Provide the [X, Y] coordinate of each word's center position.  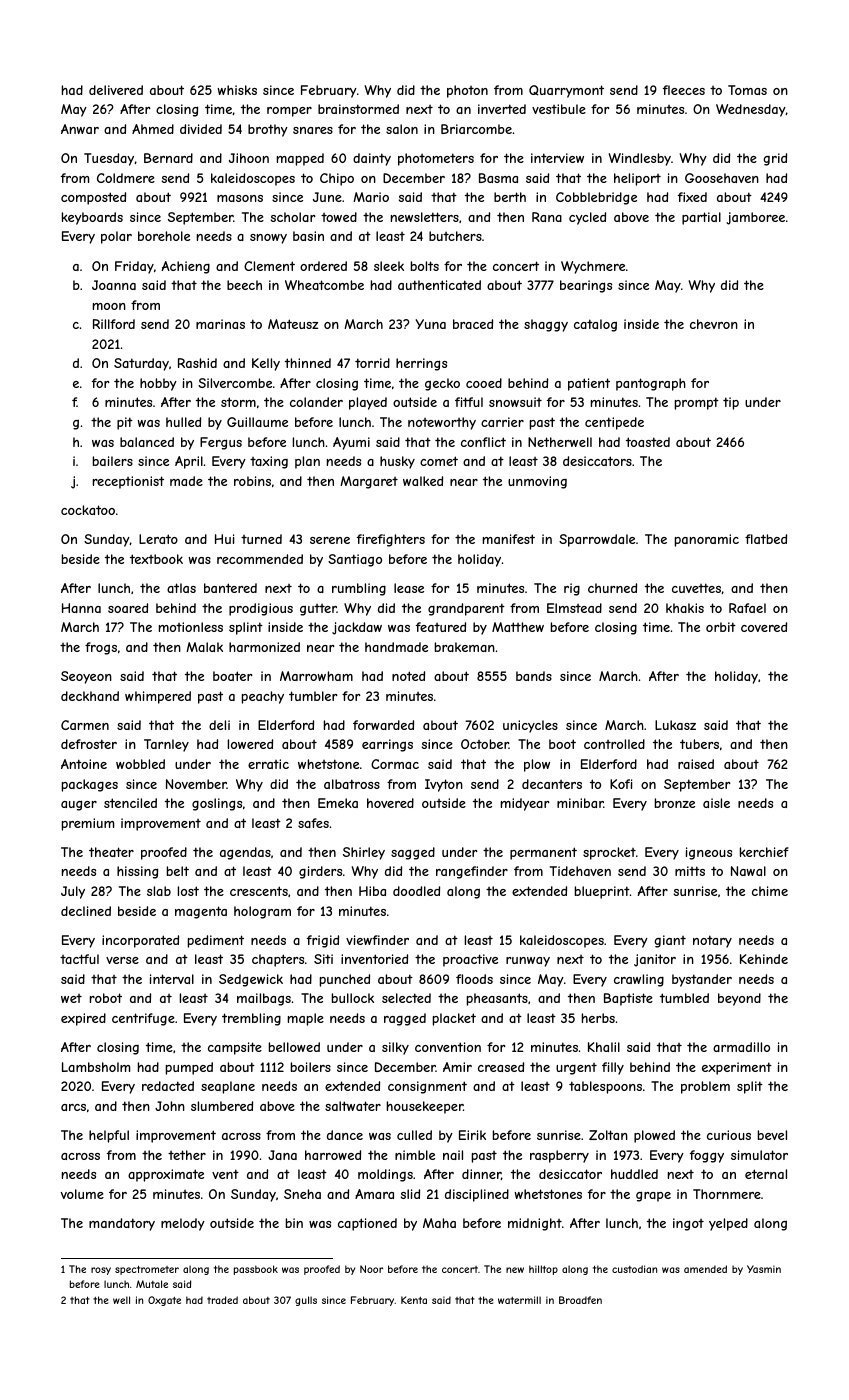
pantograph [651, 384]
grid [775, 159]
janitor [655, 960]
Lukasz [675, 725]
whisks [237, 90]
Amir [457, 1067]
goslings [217, 804]
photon [467, 91]
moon [109, 306]
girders [320, 872]
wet [71, 998]
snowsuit [515, 402]
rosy [101, 1271]
